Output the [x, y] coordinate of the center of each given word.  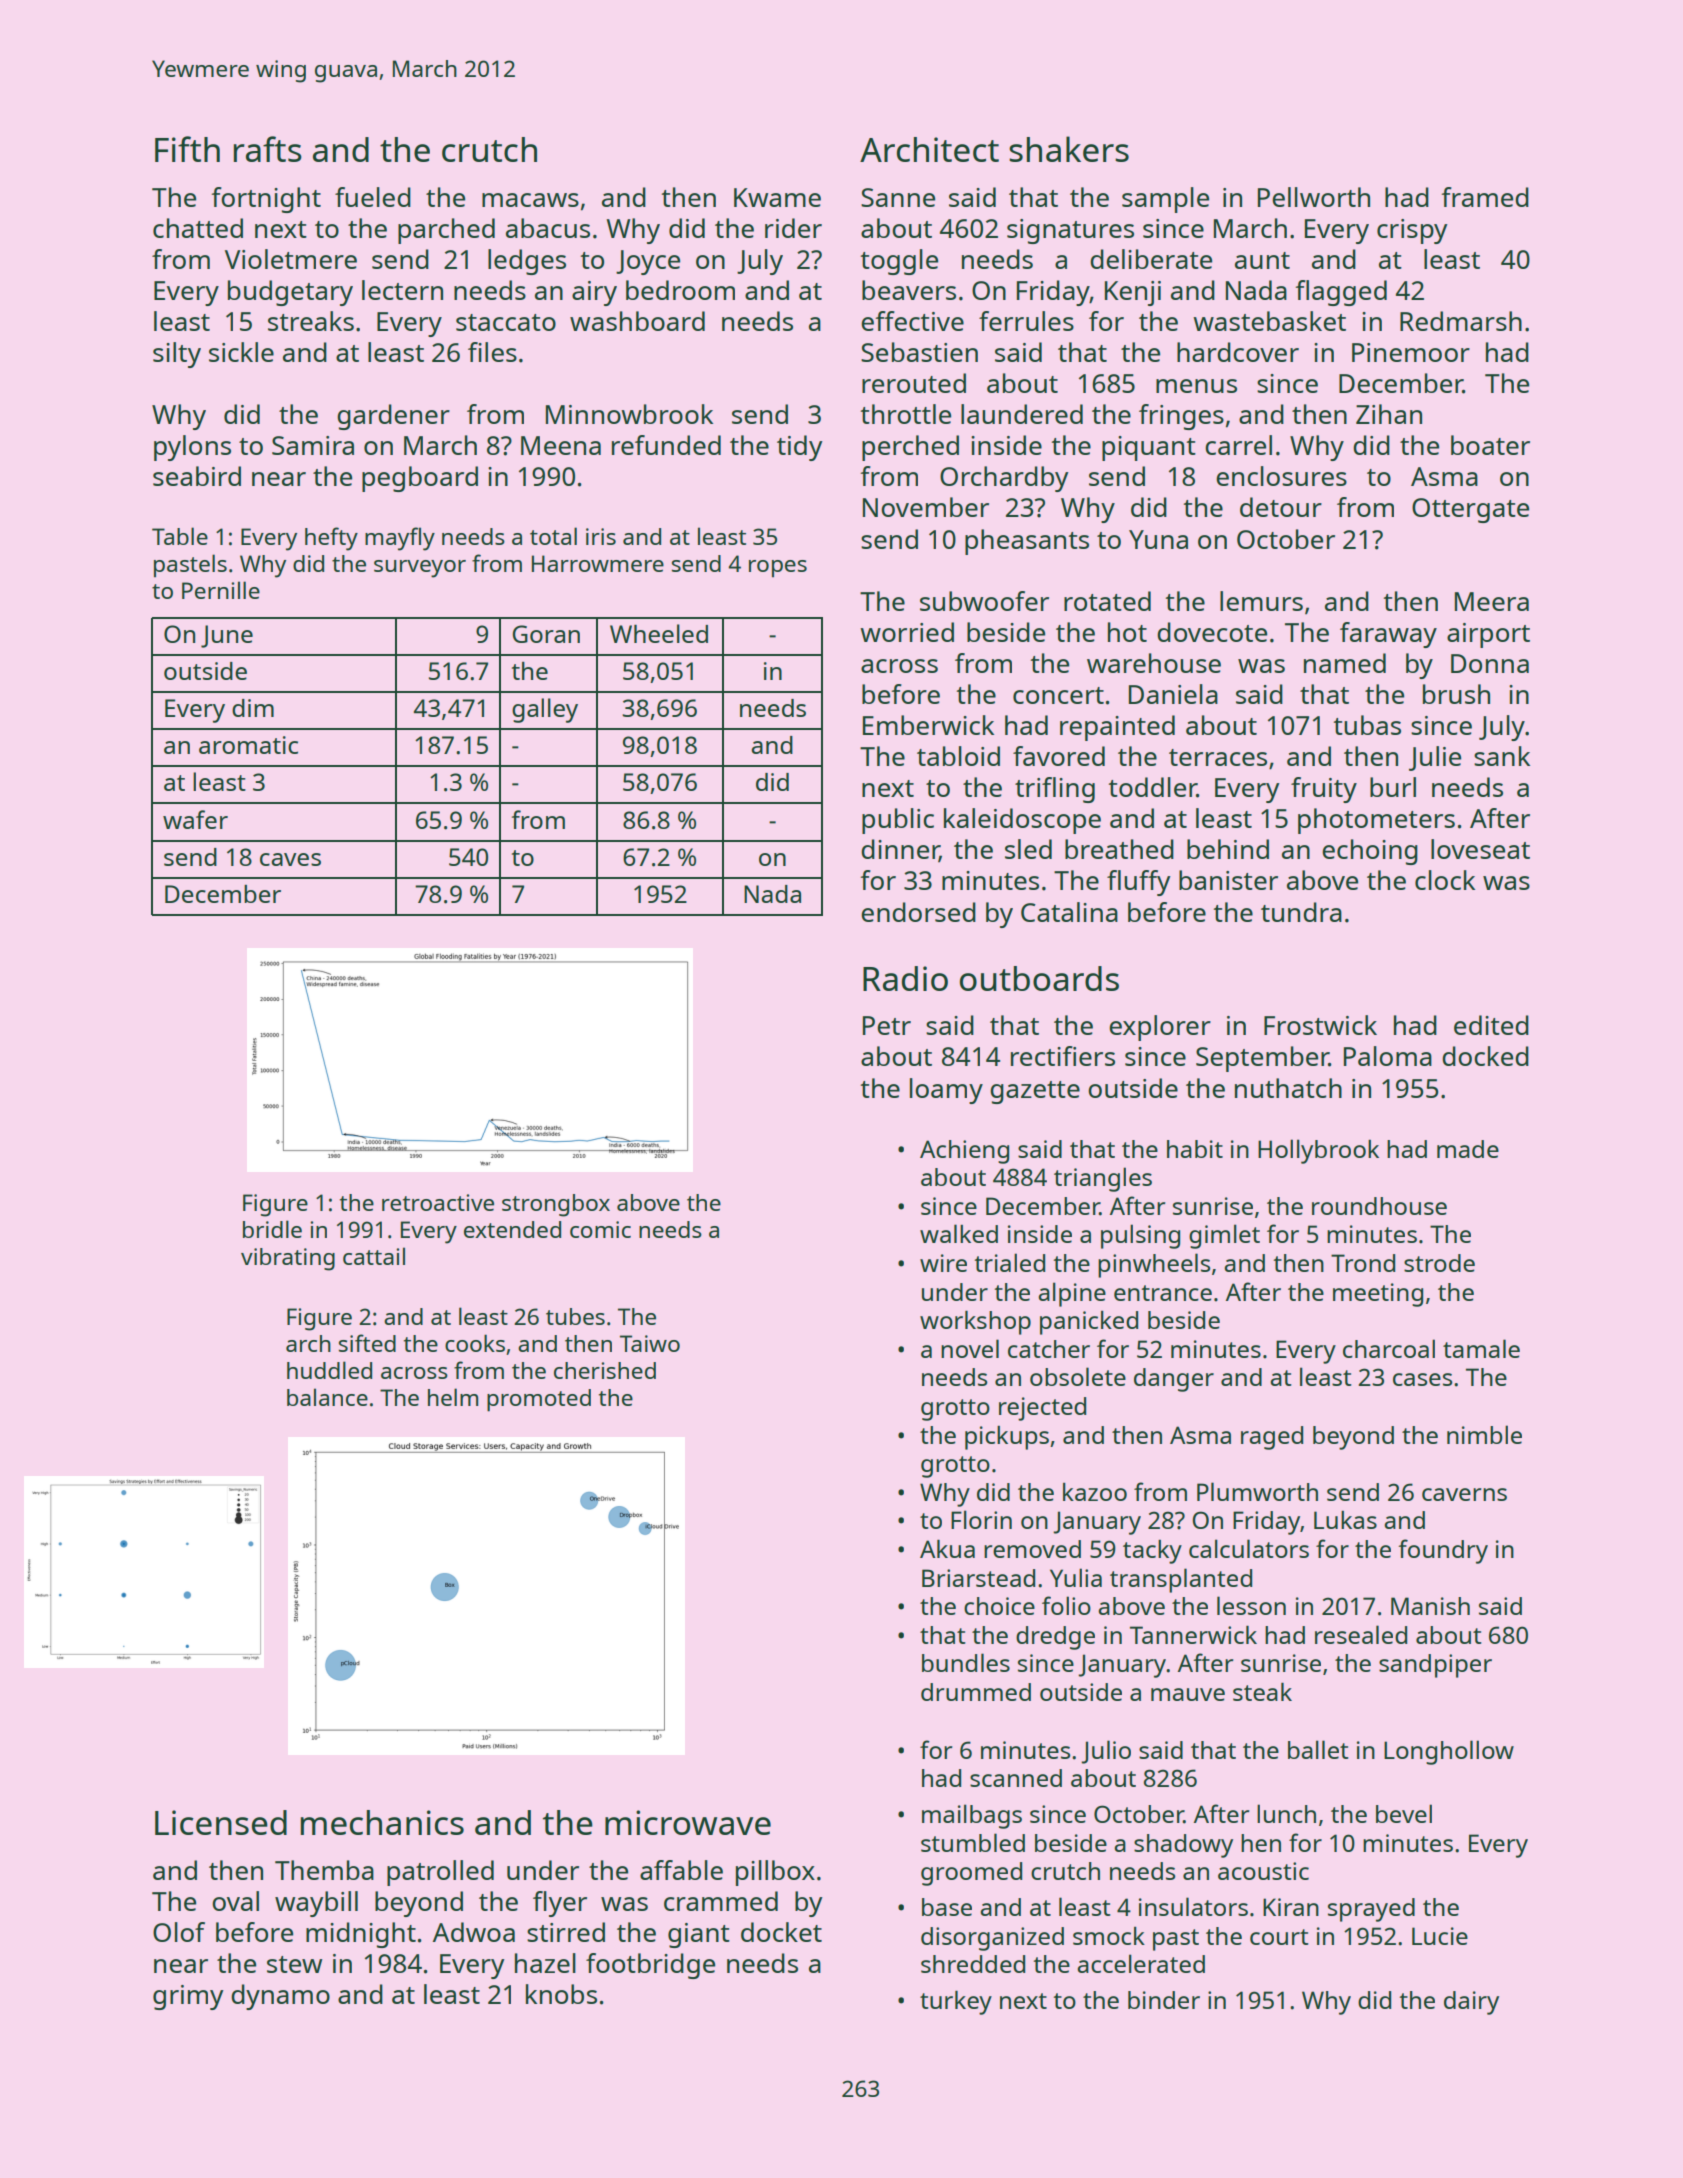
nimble [1484, 1434]
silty [177, 355]
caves [290, 859]
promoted [539, 1400]
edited [1491, 1025]
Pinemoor [1411, 352]
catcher [1049, 1349]
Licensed [221, 1822]
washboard [637, 321]
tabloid [958, 756]
